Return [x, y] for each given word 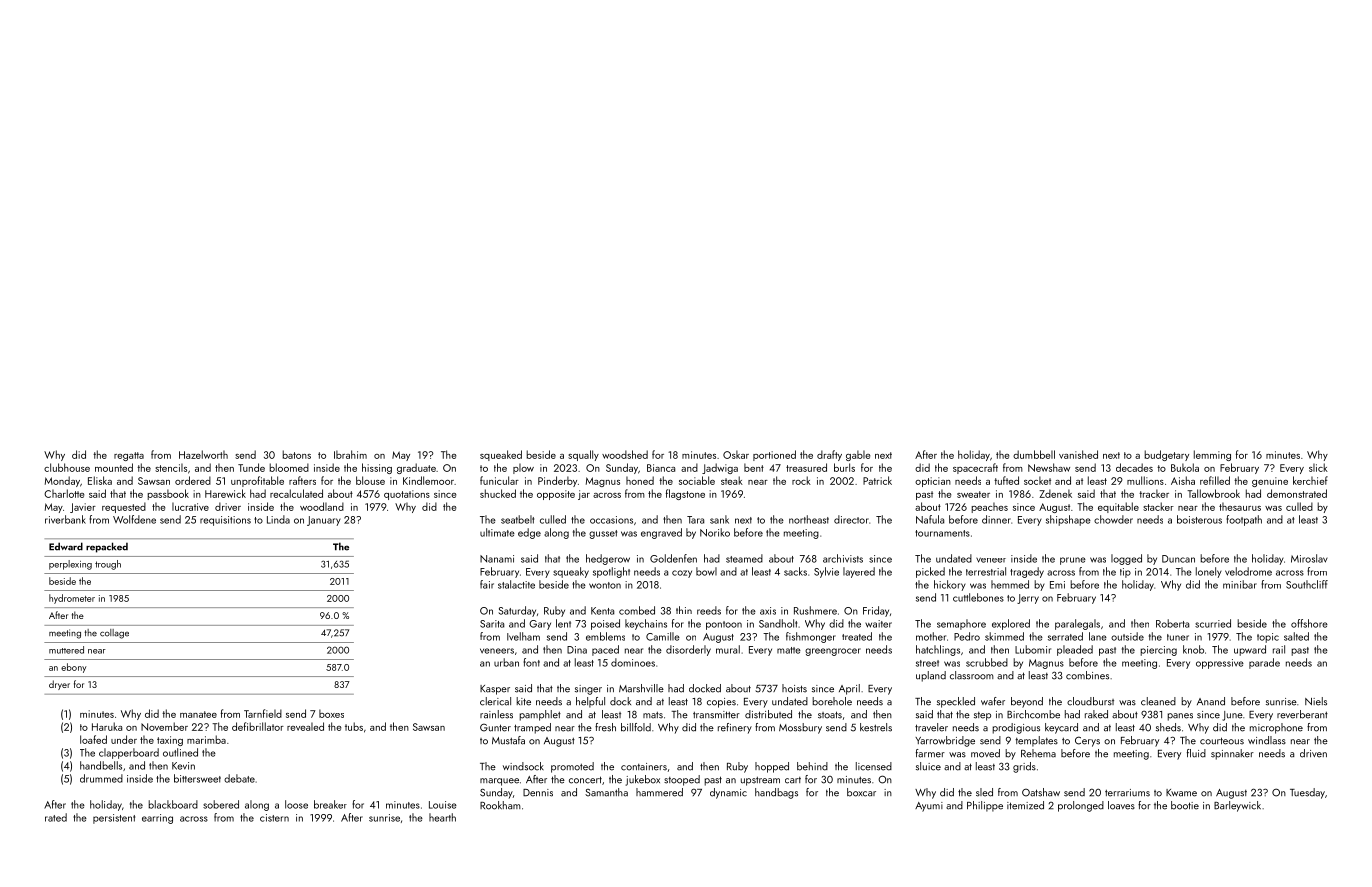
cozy [682, 574]
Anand [1211, 701]
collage [114, 634]
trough [108, 565]
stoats [830, 715]
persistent [114, 819]
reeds [709, 610]
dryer [59, 685]
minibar [1240, 584]
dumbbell [1034, 454]
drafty [829, 455]
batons [296, 454]
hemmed [1010, 584]
